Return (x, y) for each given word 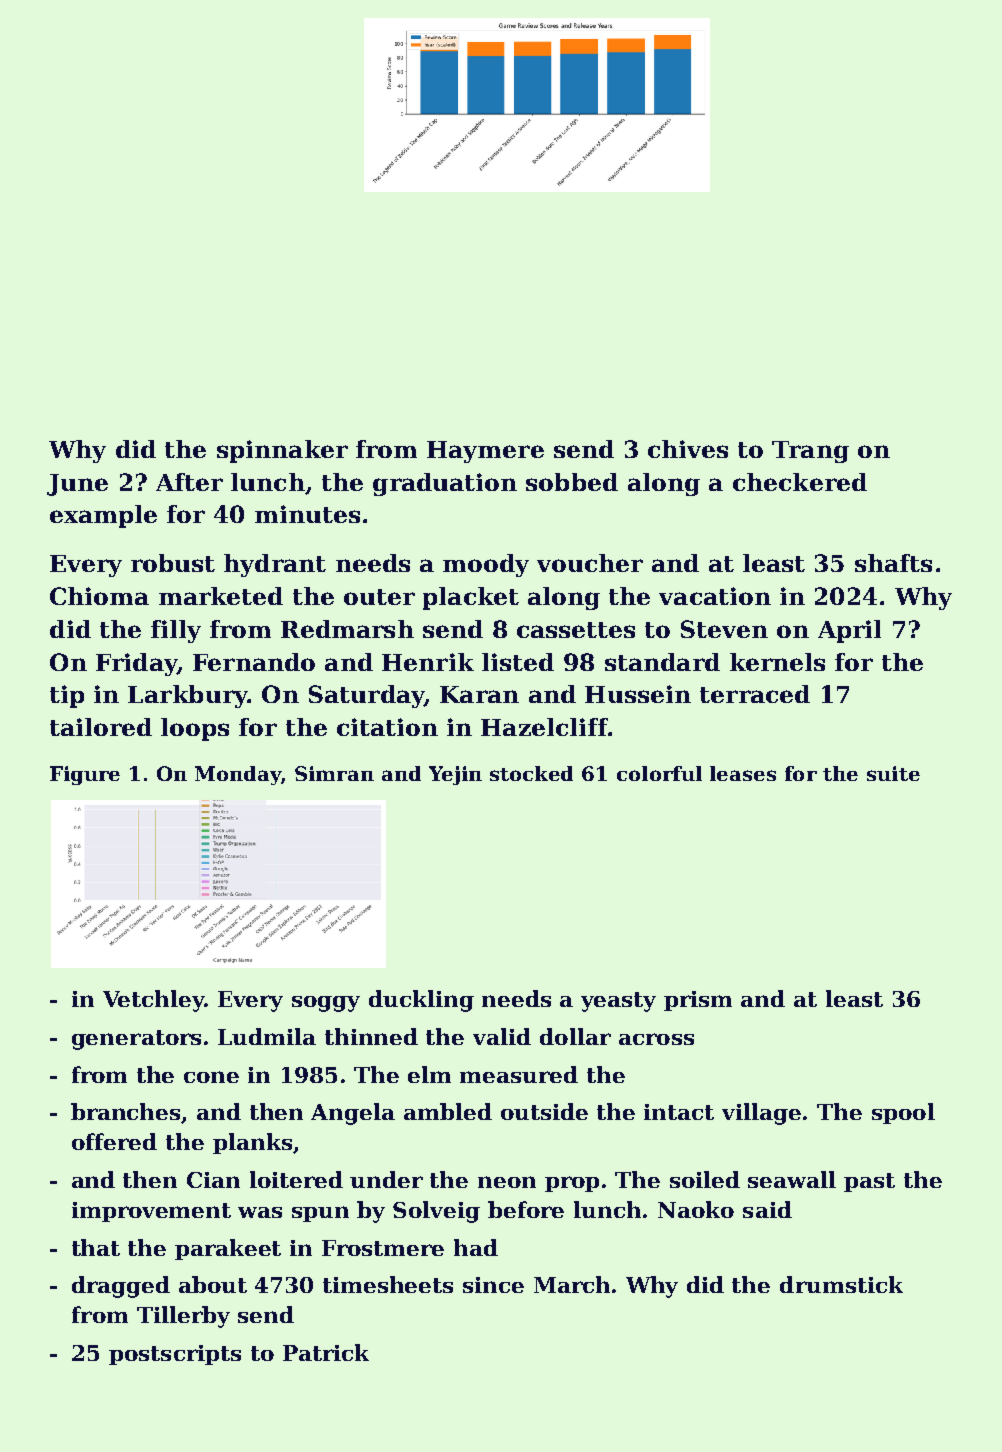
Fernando (254, 662)
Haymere (485, 452)
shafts (893, 563)
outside (544, 1111)
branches (126, 1113)
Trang (810, 452)
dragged (121, 1287)
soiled (705, 1179)
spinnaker (282, 451)
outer (379, 597)
